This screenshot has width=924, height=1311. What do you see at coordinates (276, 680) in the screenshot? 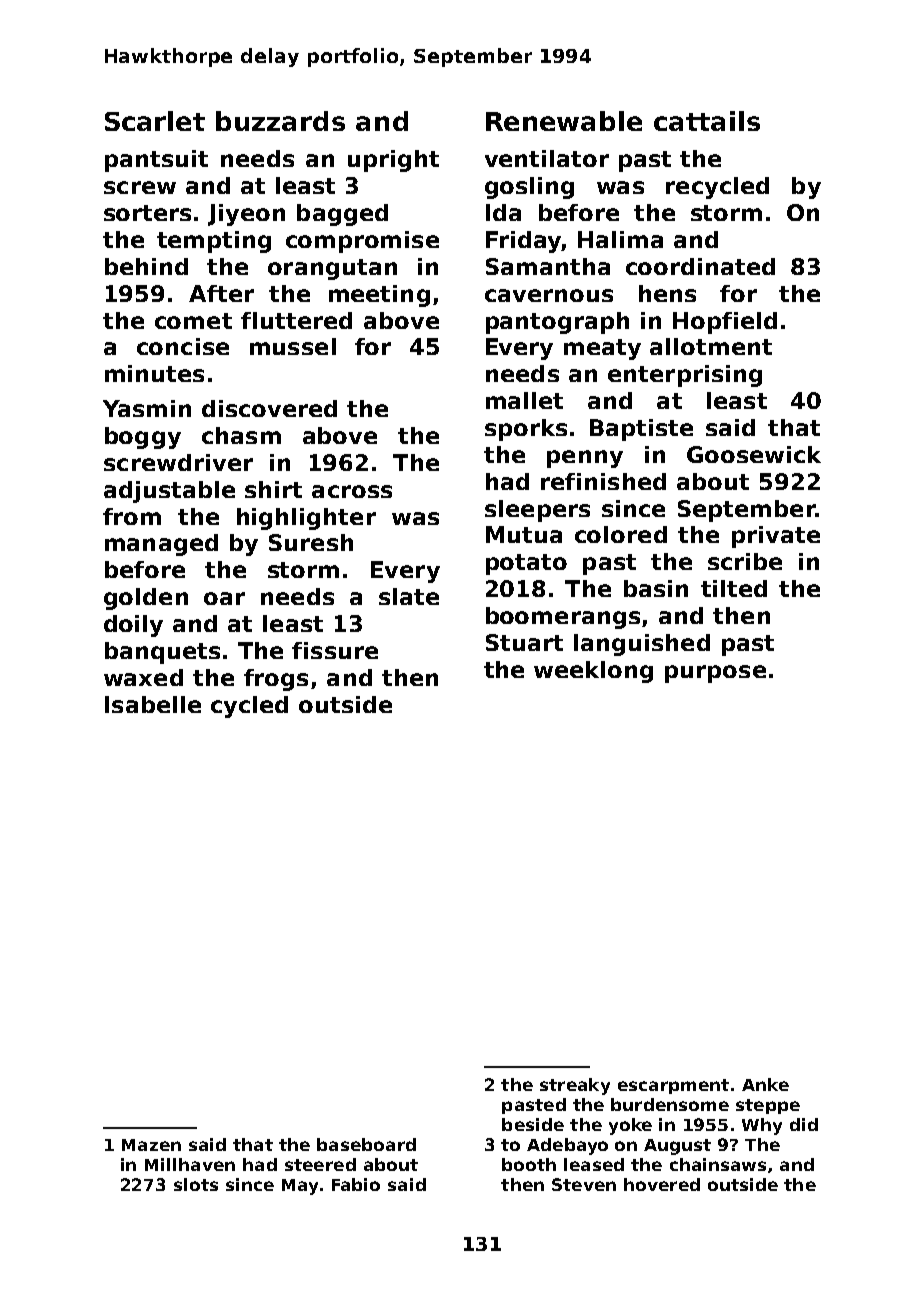
I see `frogs` at bounding box center [276, 680].
